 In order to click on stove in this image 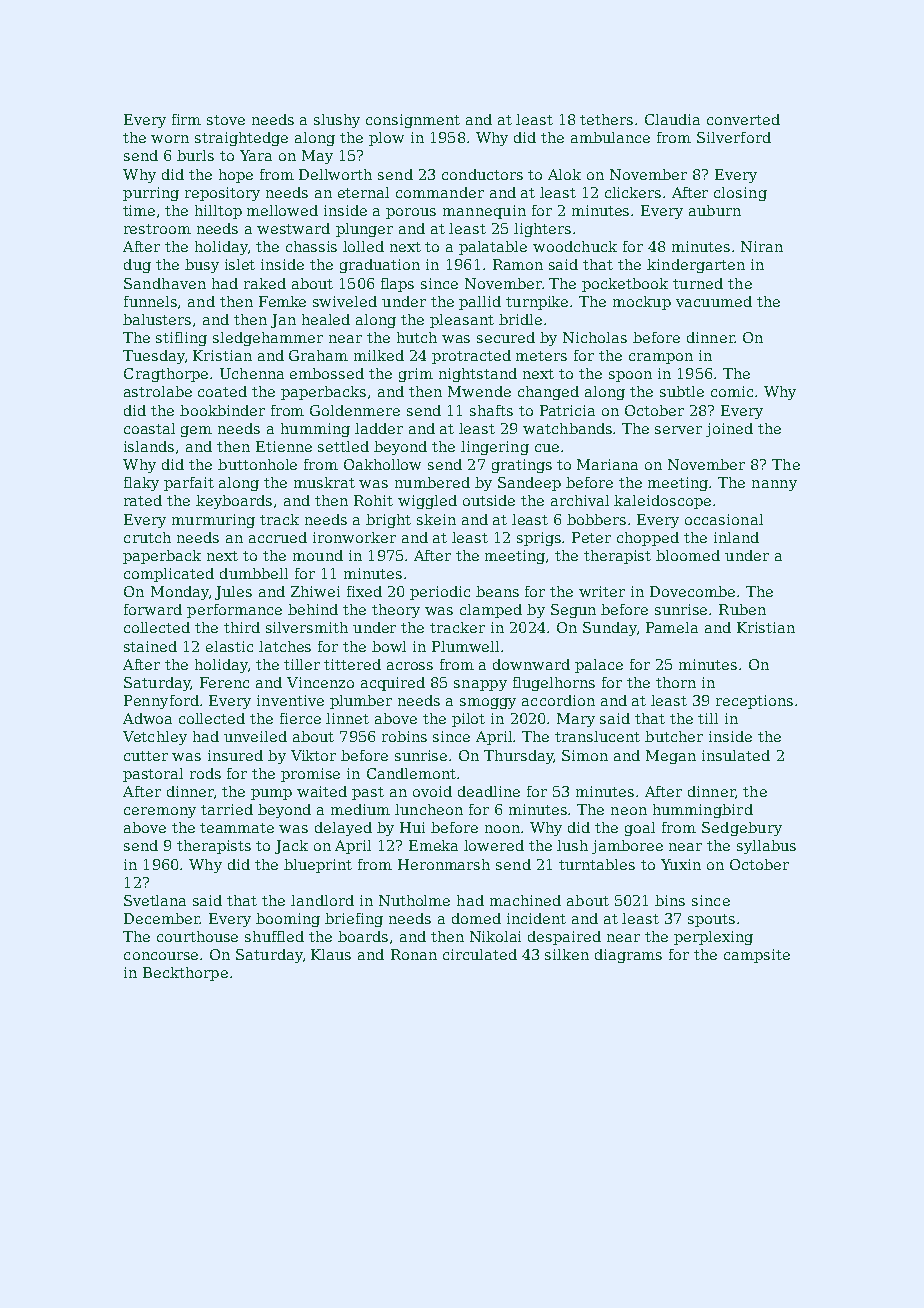, I will do `click(226, 120)`.
